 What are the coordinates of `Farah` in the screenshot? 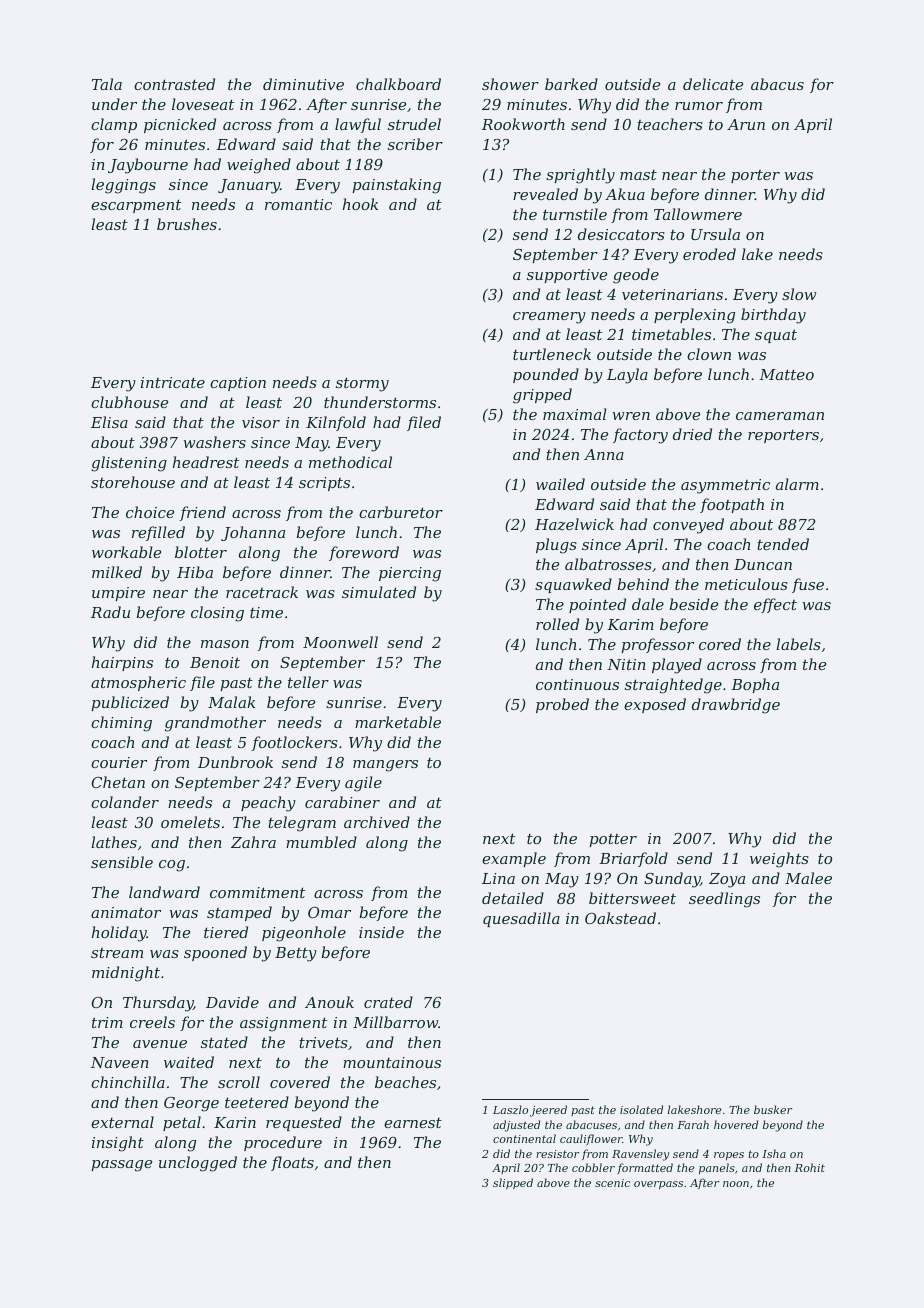 It's located at (693, 1124).
